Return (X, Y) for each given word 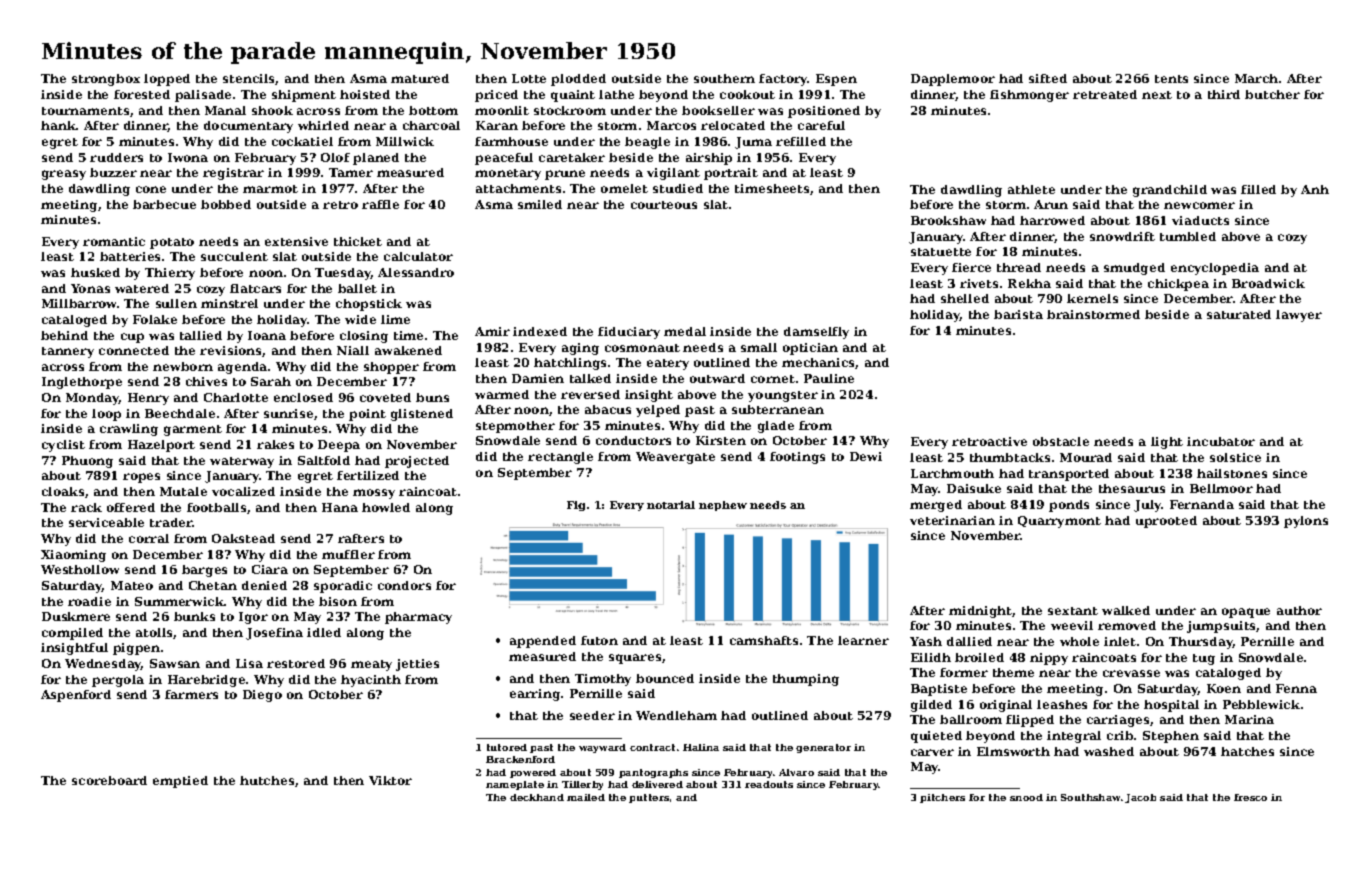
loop (106, 415)
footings (797, 458)
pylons (1306, 522)
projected (417, 462)
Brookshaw (948, 220)
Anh (1315, 189)
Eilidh (931, 657)
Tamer (351, 172)
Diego (262, 696)
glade (776, 427)
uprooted (1166, 522)
